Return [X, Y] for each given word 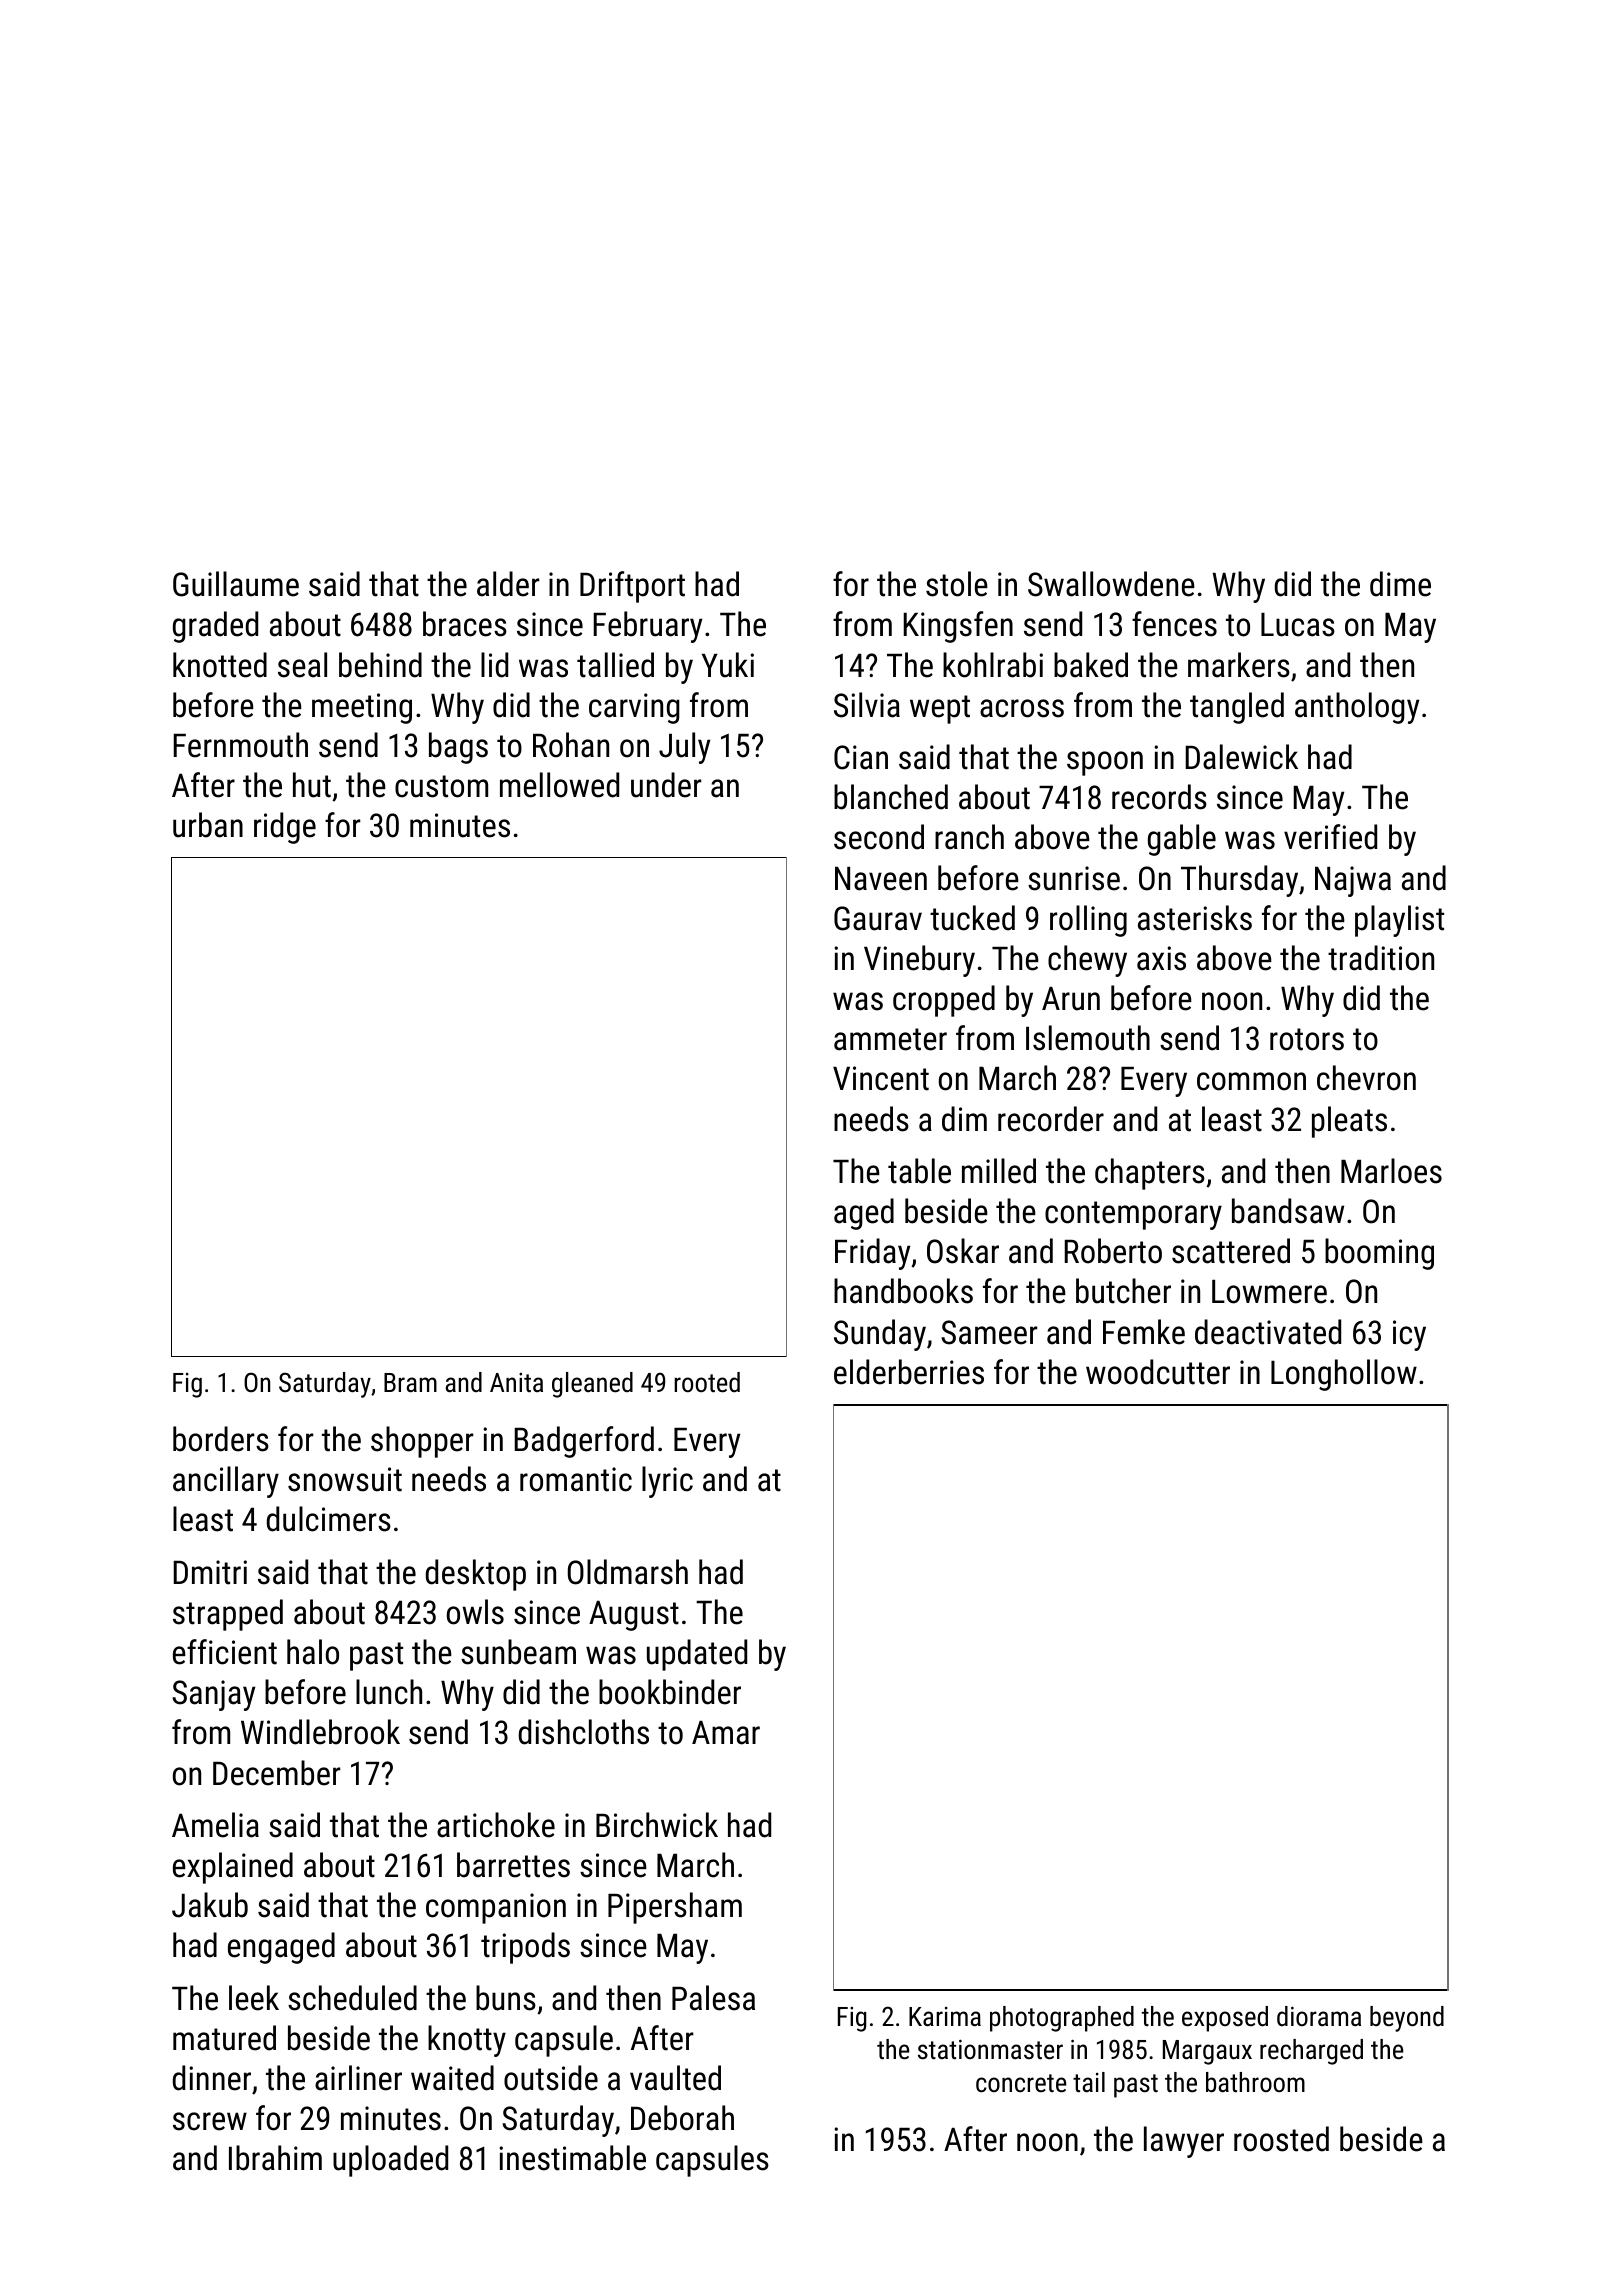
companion [496, 1908]
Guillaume [236, 584]
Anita [516, 1383]
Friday [872, 1254]
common [1251, 1081]
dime [1400, 584]
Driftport [632, 587]
